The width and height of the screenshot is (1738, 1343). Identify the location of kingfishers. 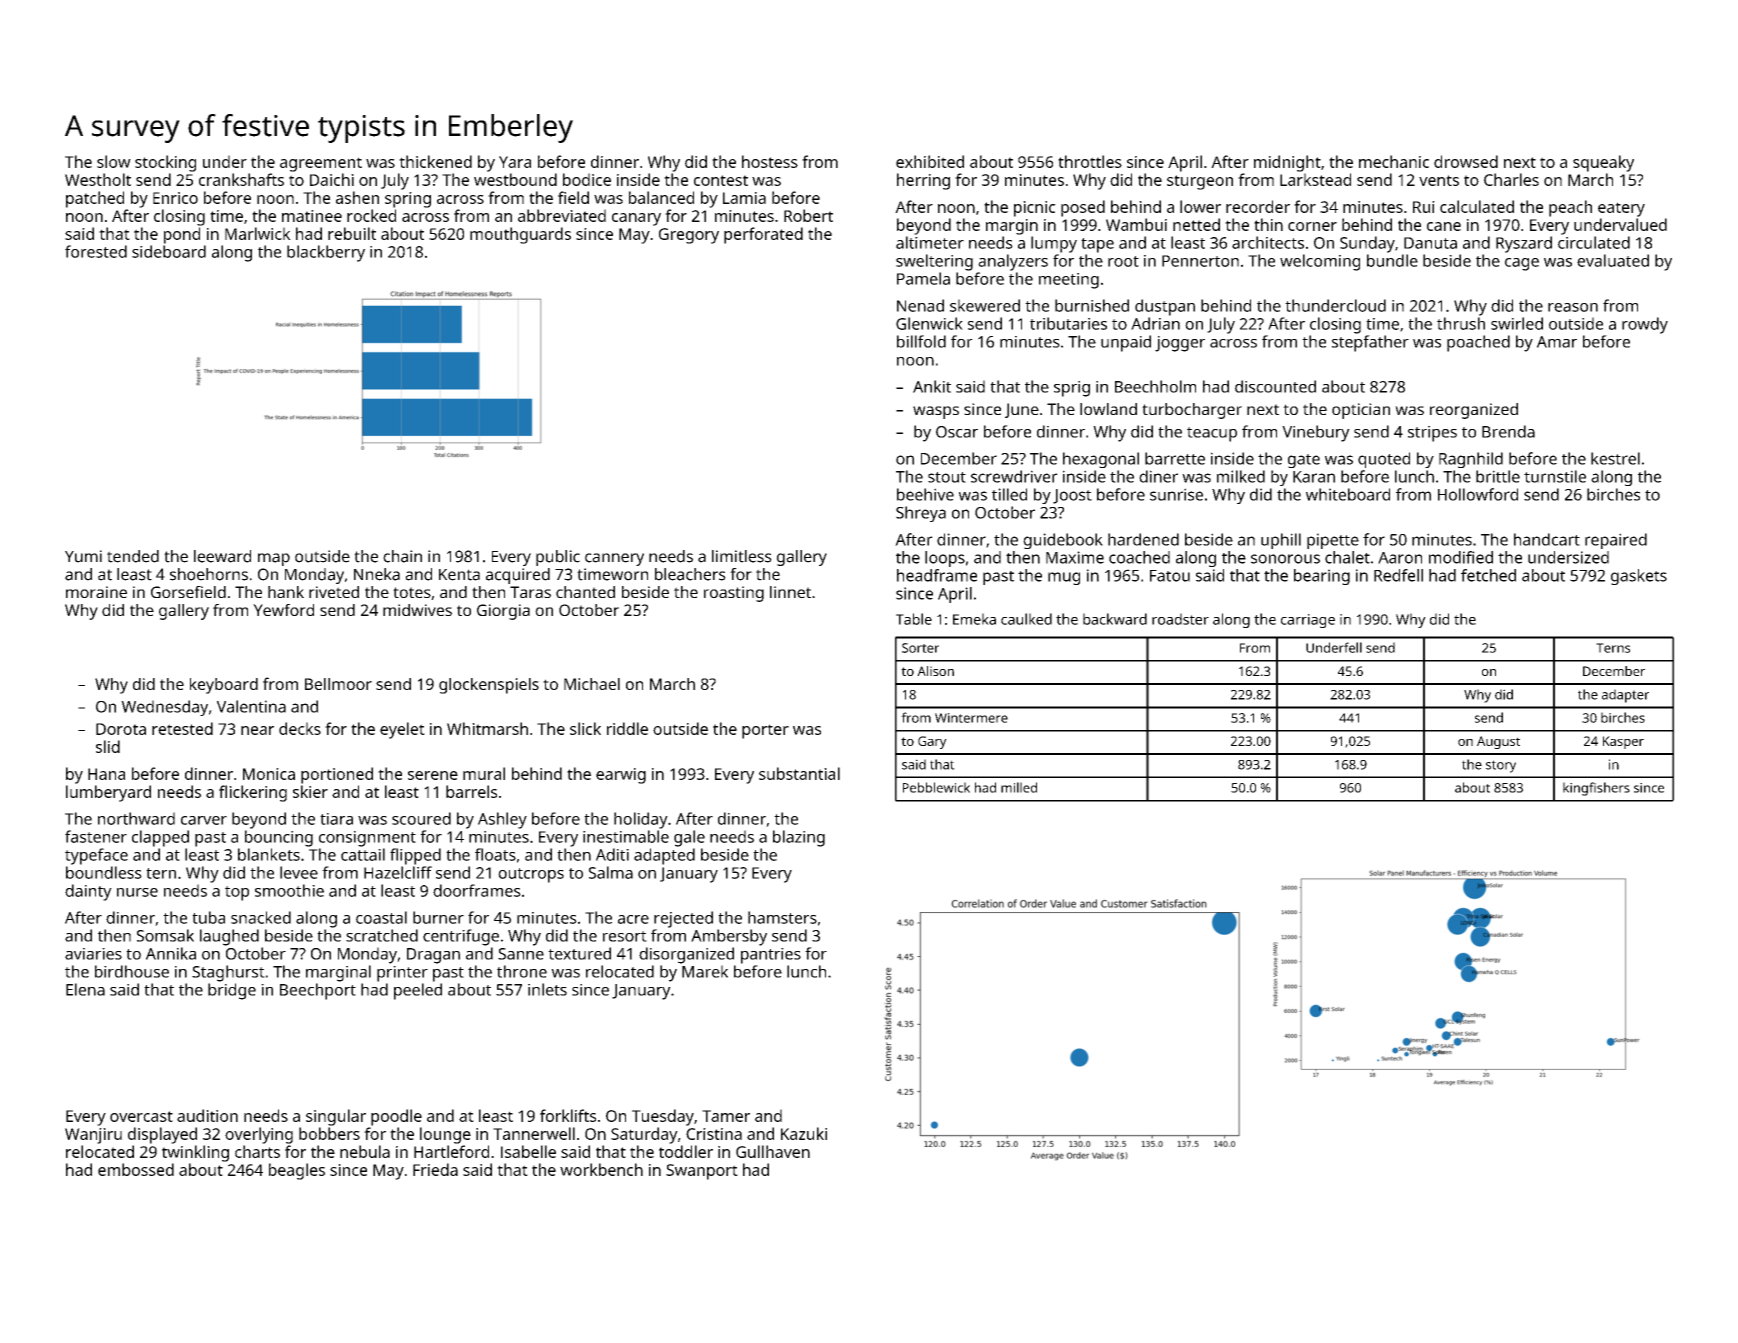
(1596, 789).
